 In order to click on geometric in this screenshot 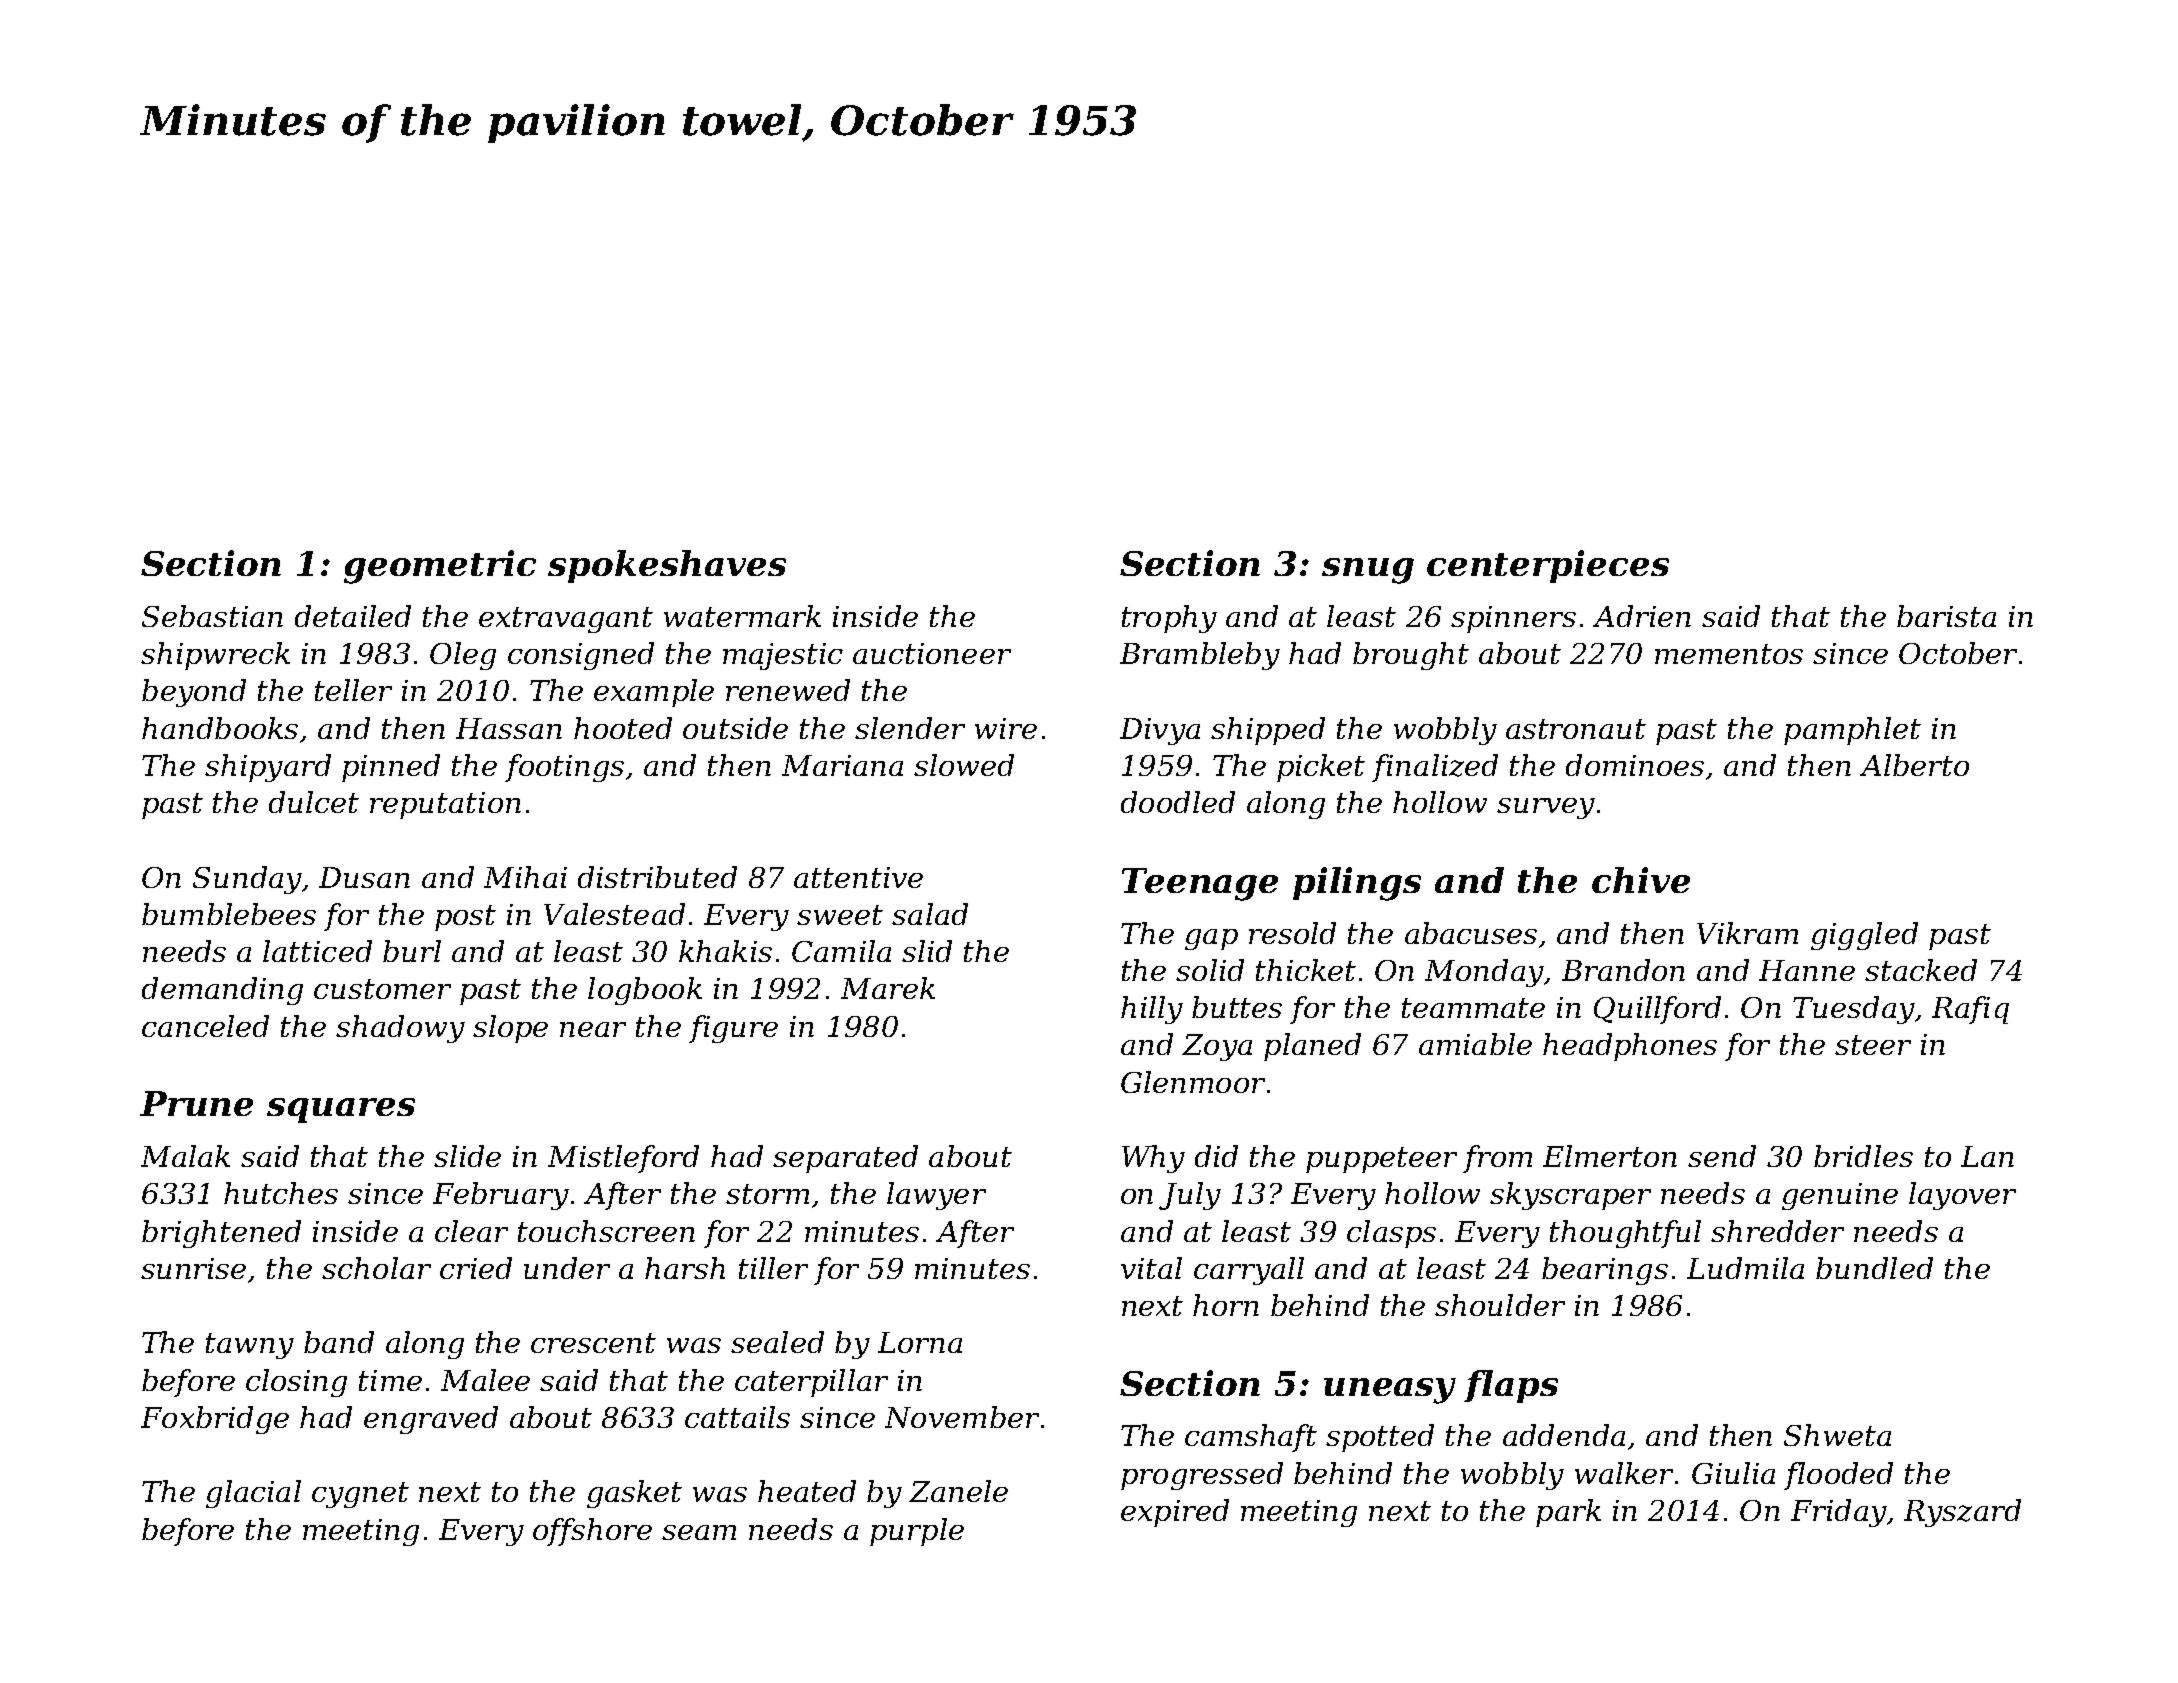, I will do `click(440, 567)`.
